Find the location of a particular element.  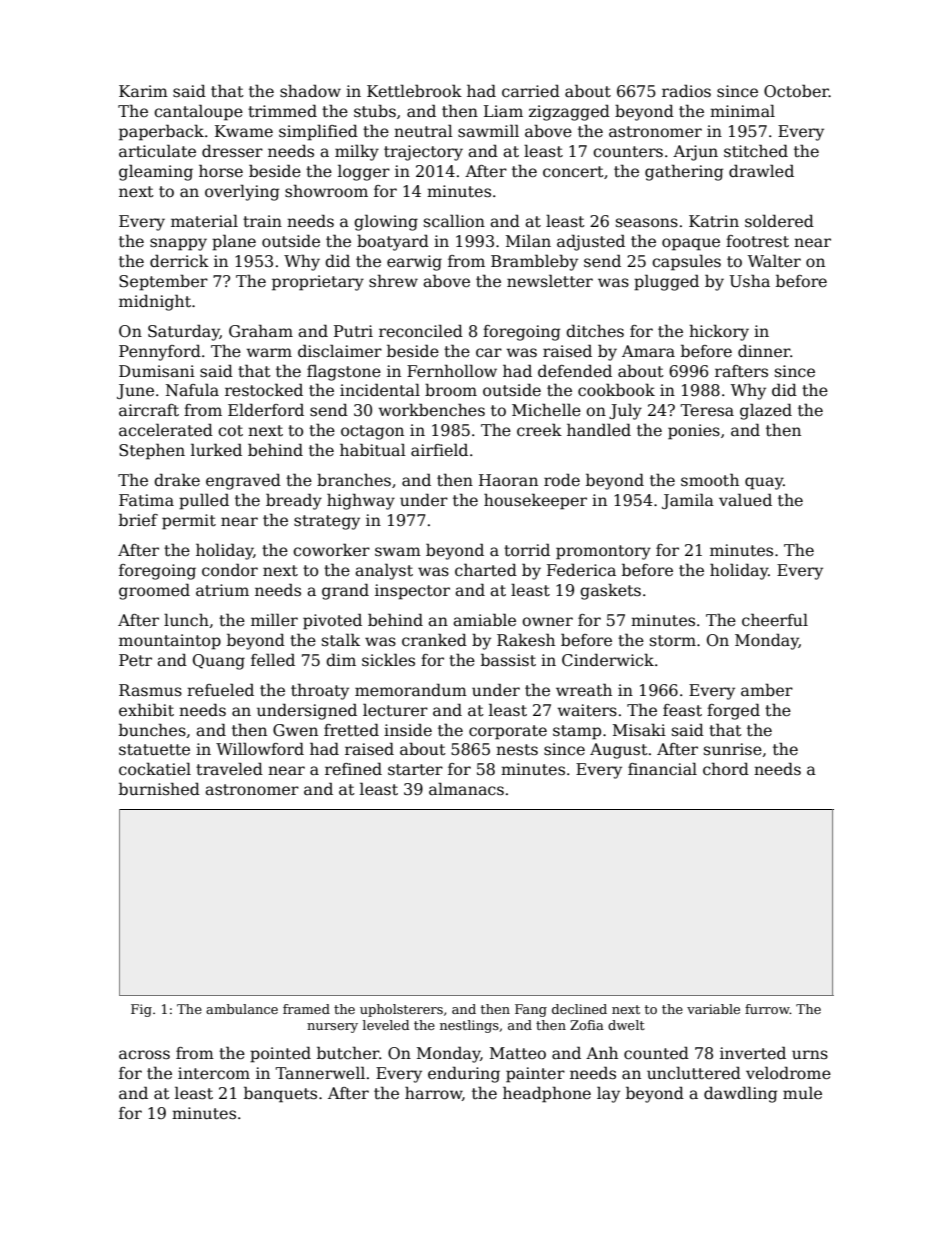

glazed is located at coordinates (766, 411).
